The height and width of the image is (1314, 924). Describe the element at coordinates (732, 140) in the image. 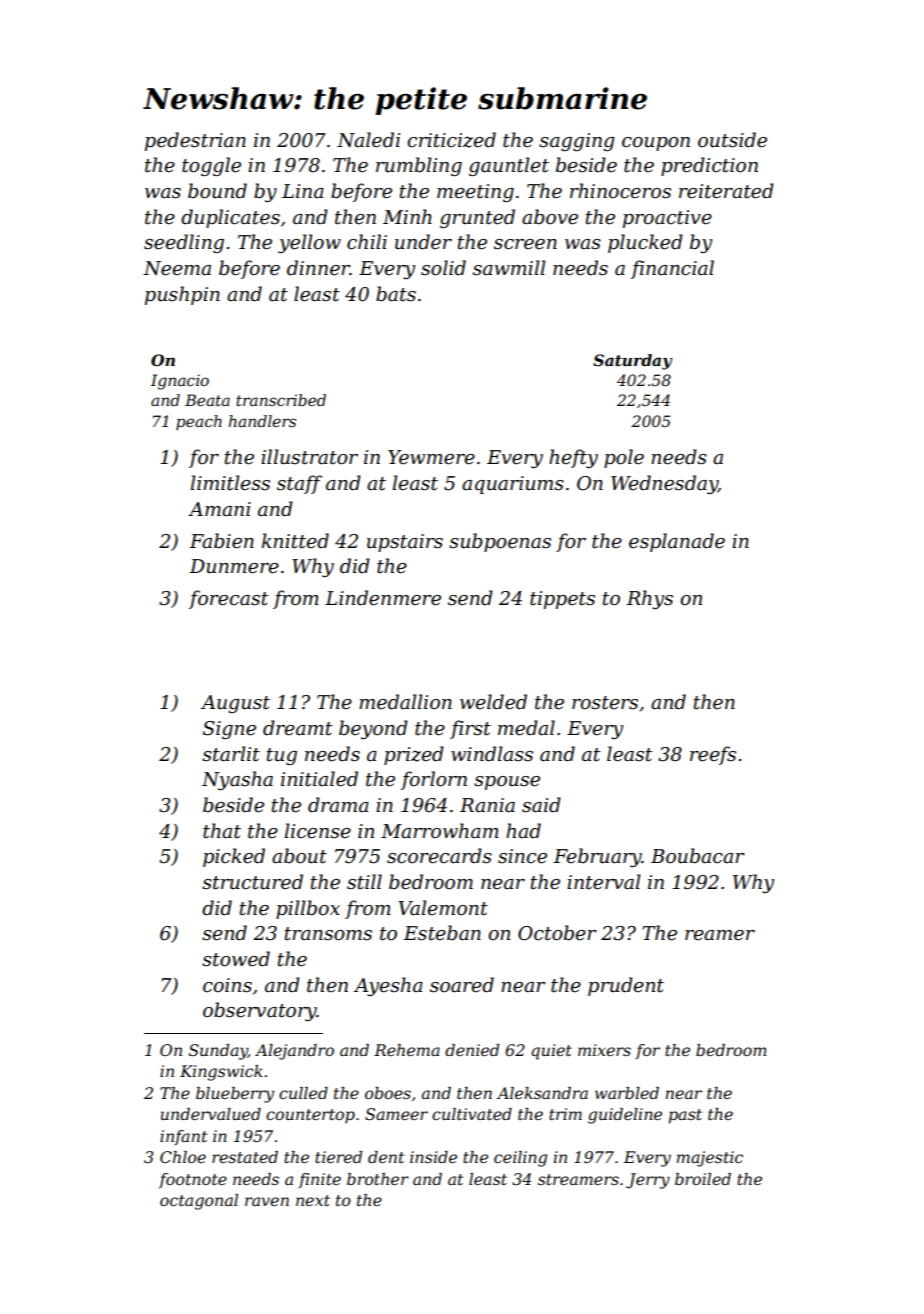

I see `outside` at that location.
